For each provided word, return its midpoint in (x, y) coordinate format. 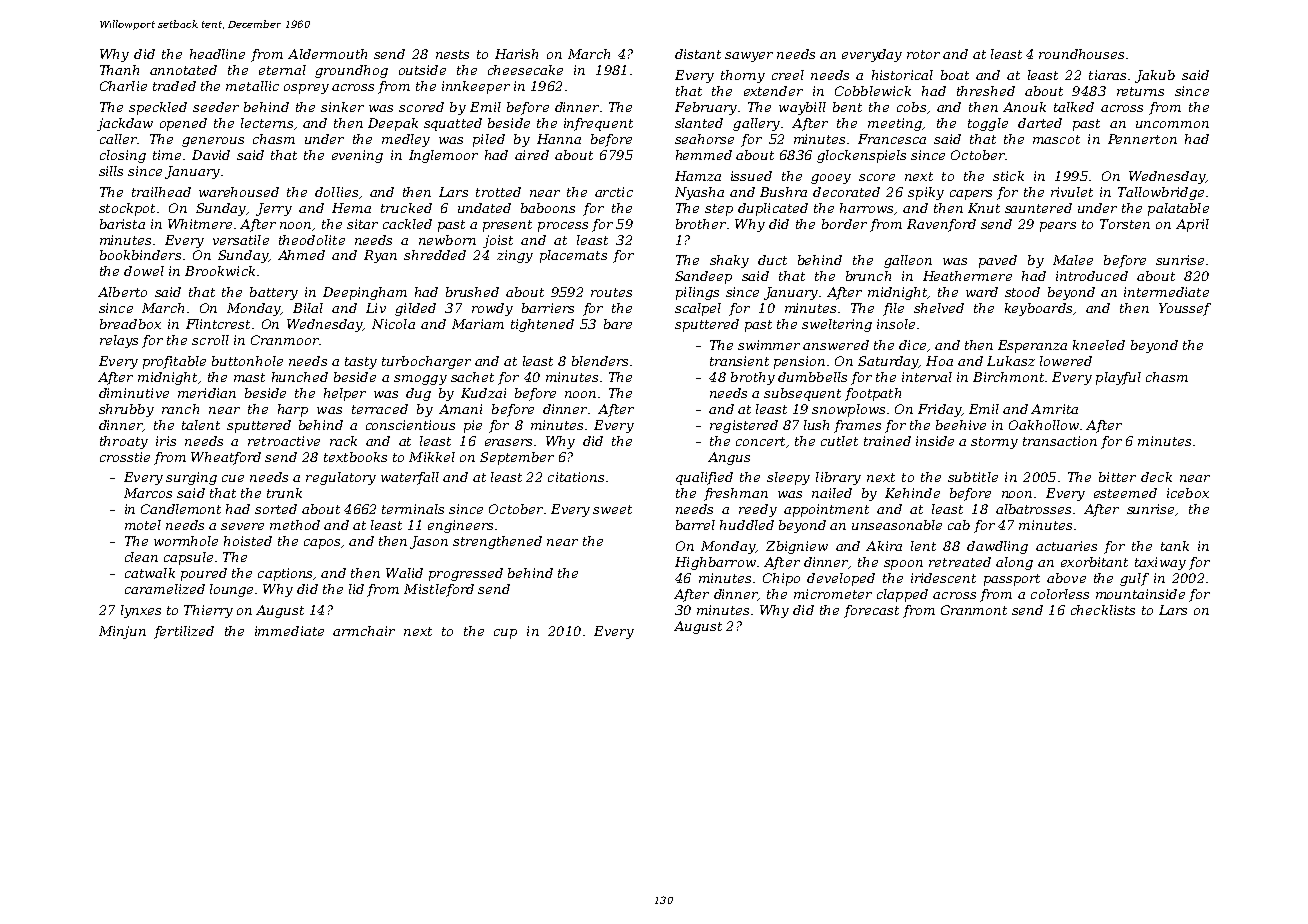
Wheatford (226, 458)
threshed (986, 91)
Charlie (123, 86)
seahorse (704, 139)
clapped (902, 595)
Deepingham (365, 293)
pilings (697, 293)
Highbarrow (715, 563)
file (893, 309)
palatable (1178, 209)
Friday (939, 410)
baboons (548, 208)
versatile (241, 240)
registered (744, 426)
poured (204, 574)
